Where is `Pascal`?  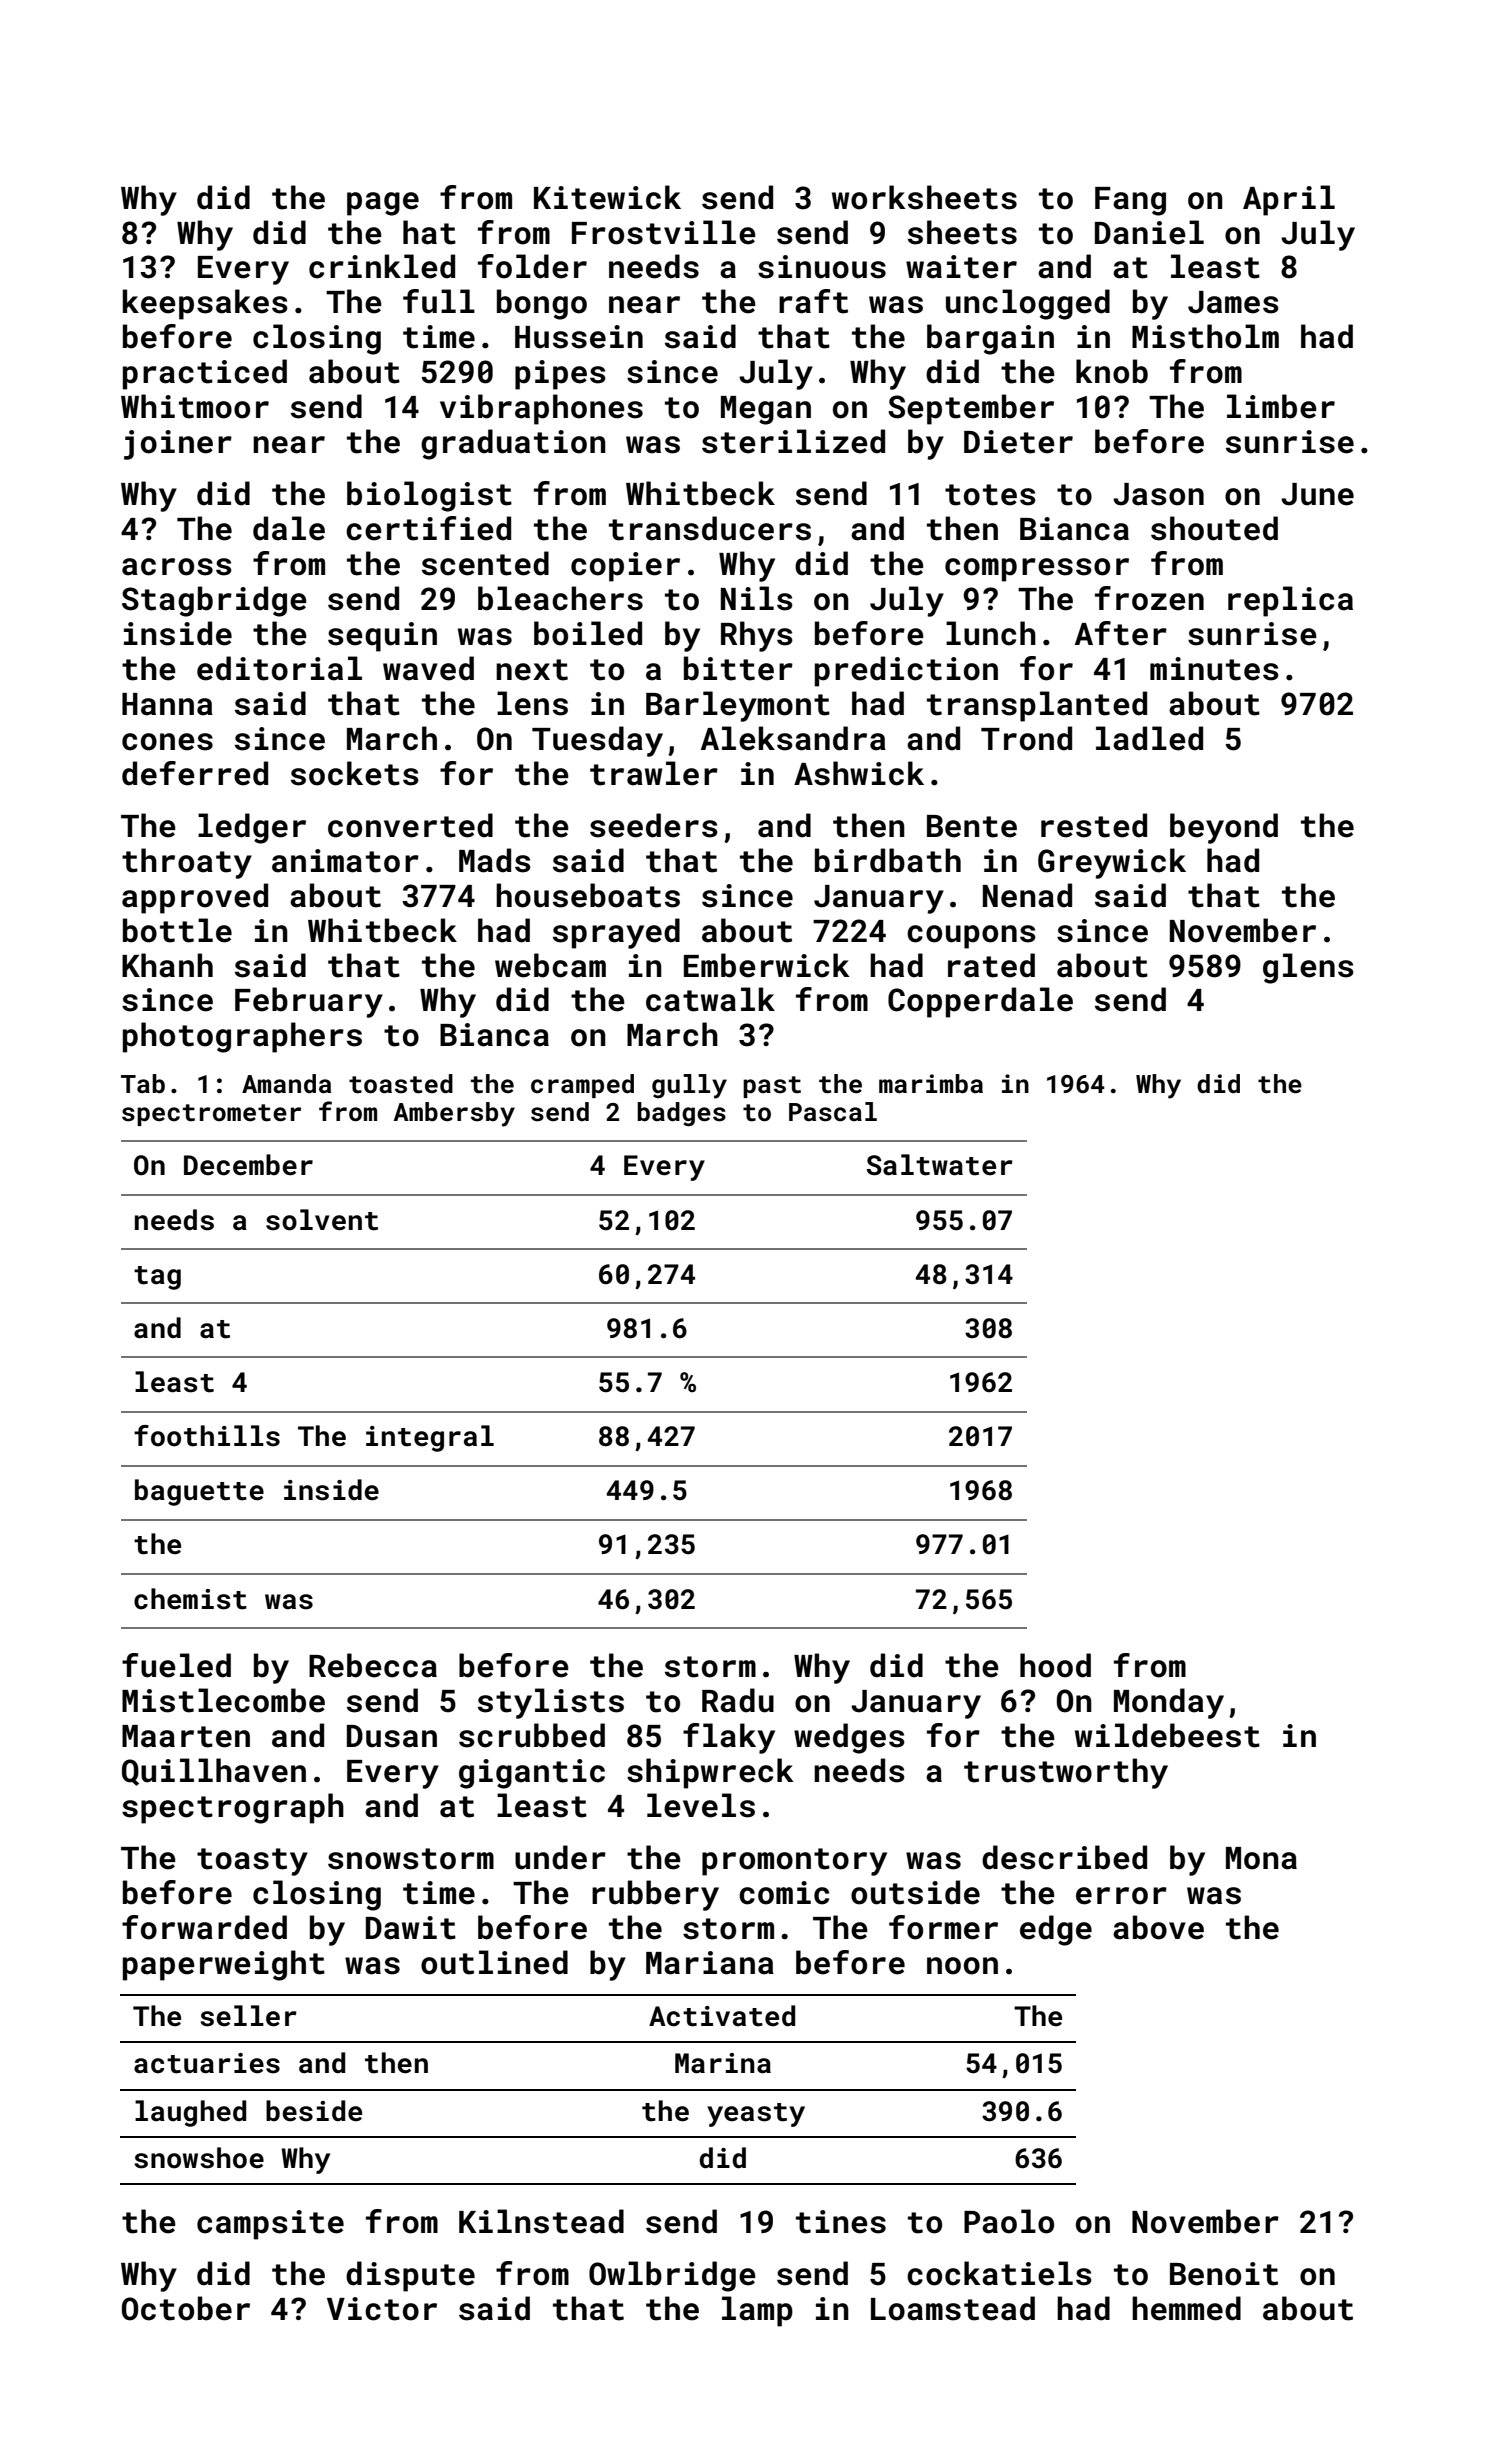 Pascal is located at coordinates (833, 1112).
